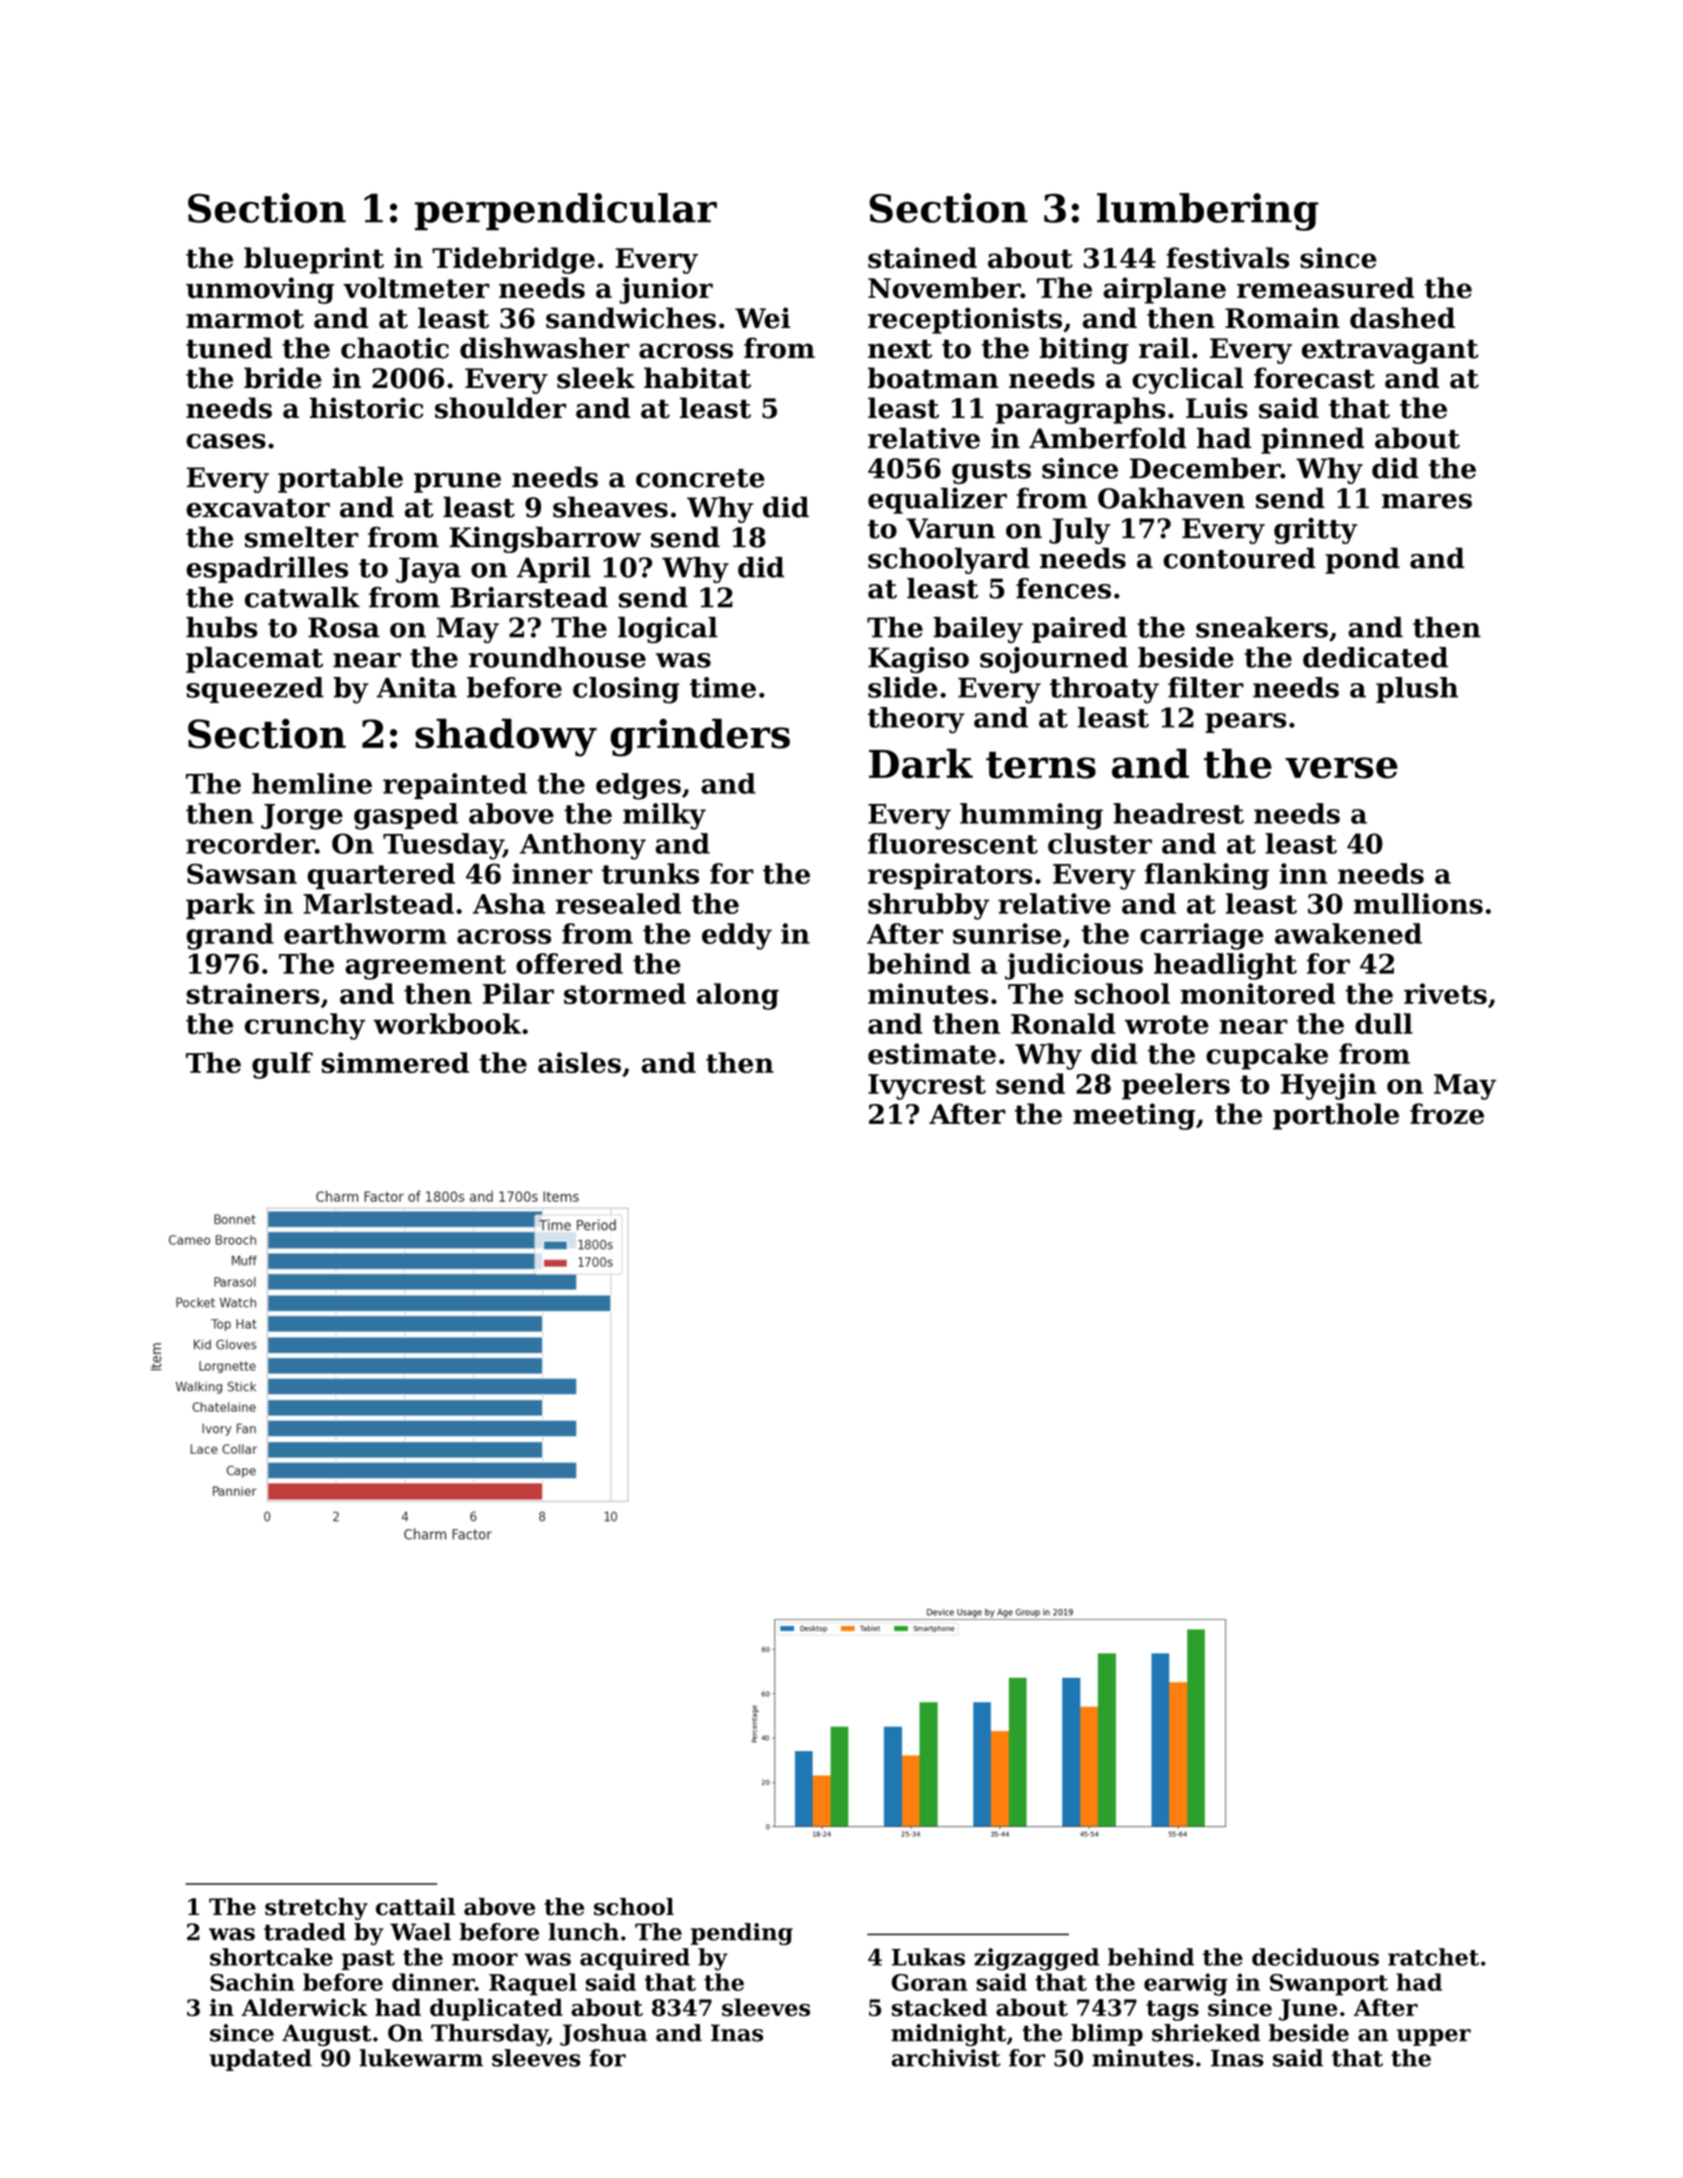 The height and width of the document is (2178, 1683). Describe the element at coordinates (242, 873) in the document. I see `Sawsan` at that location.
